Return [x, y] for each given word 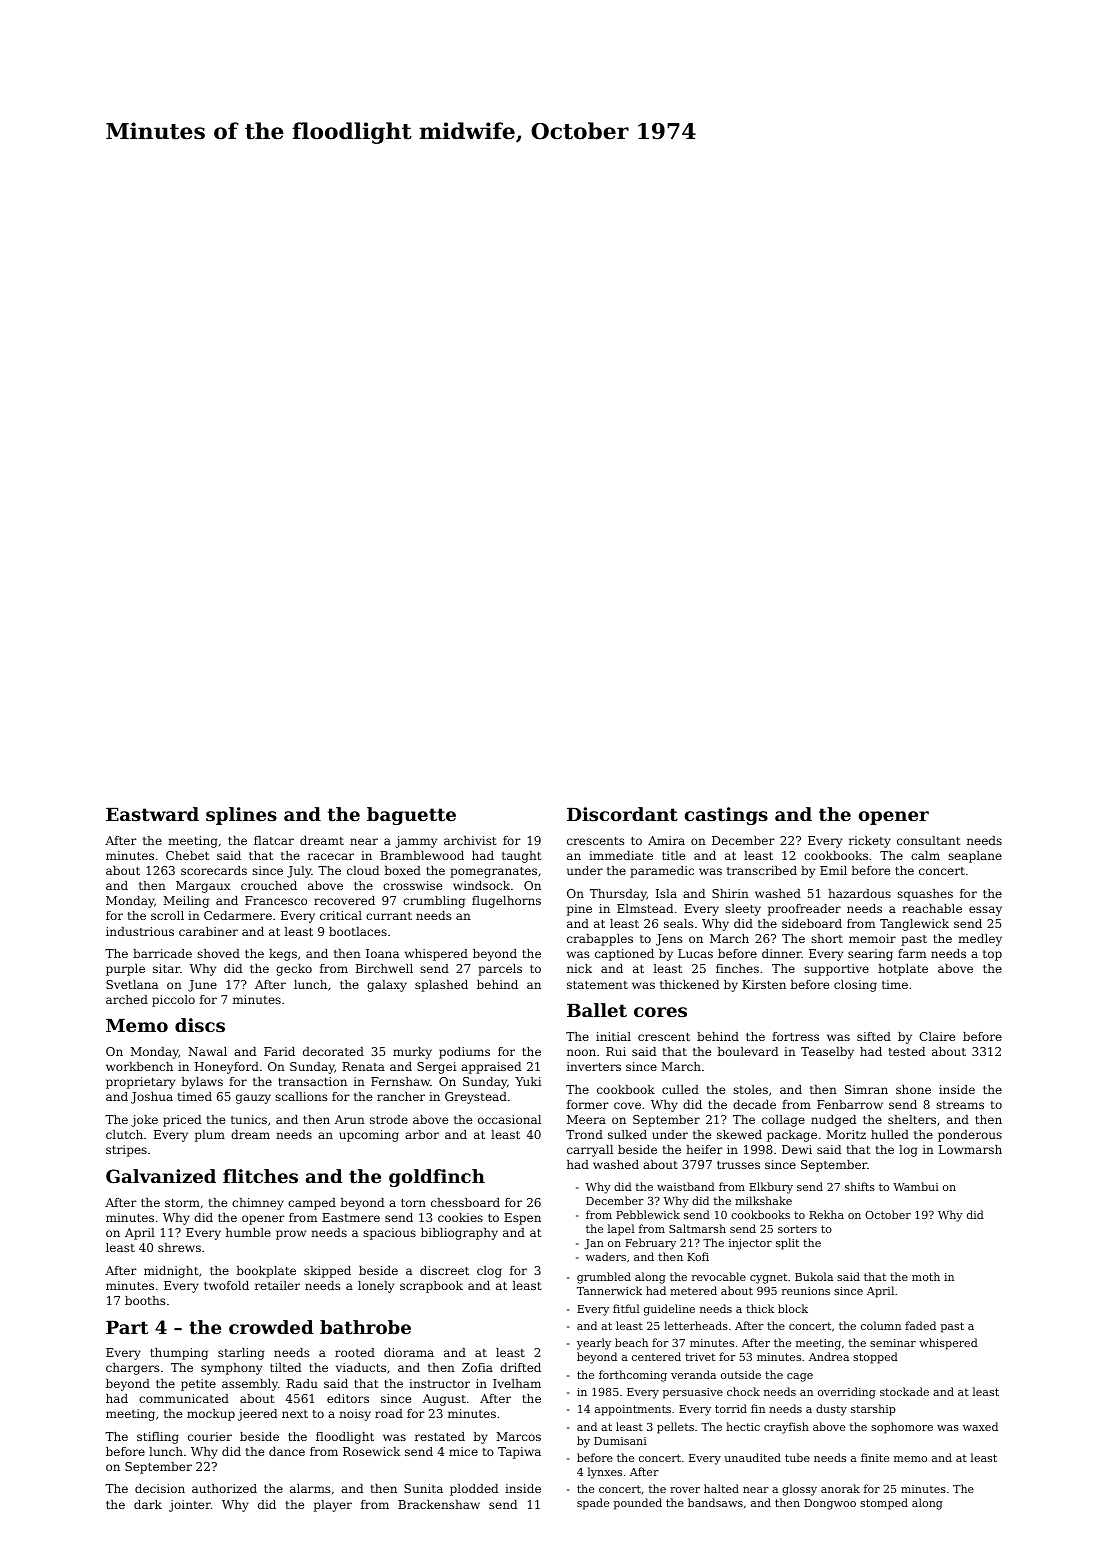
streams [960, 1105]
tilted [285, 1367]
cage [800, 1377]
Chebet [187, 855]
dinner [782, 953]
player [333, 1506]
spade [593, 1504]
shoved [218, 953]
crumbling [434, 902]
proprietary [140, 1083]
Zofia [477, 1367]
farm [912, 953]
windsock [481, 885]
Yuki [528, 1081]
